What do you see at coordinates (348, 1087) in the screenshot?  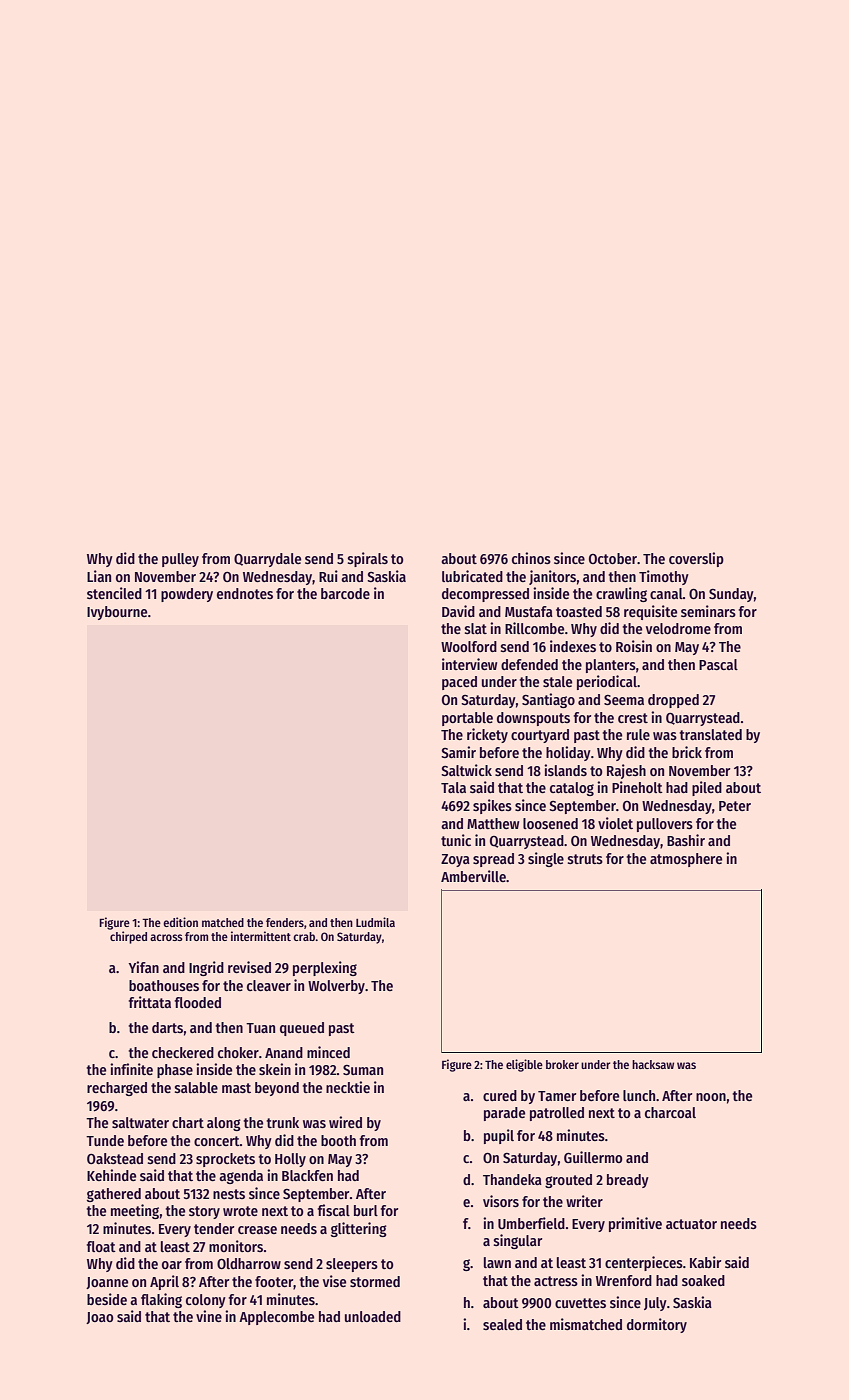 I see `necktie` at bounding box center [348, 1087].
